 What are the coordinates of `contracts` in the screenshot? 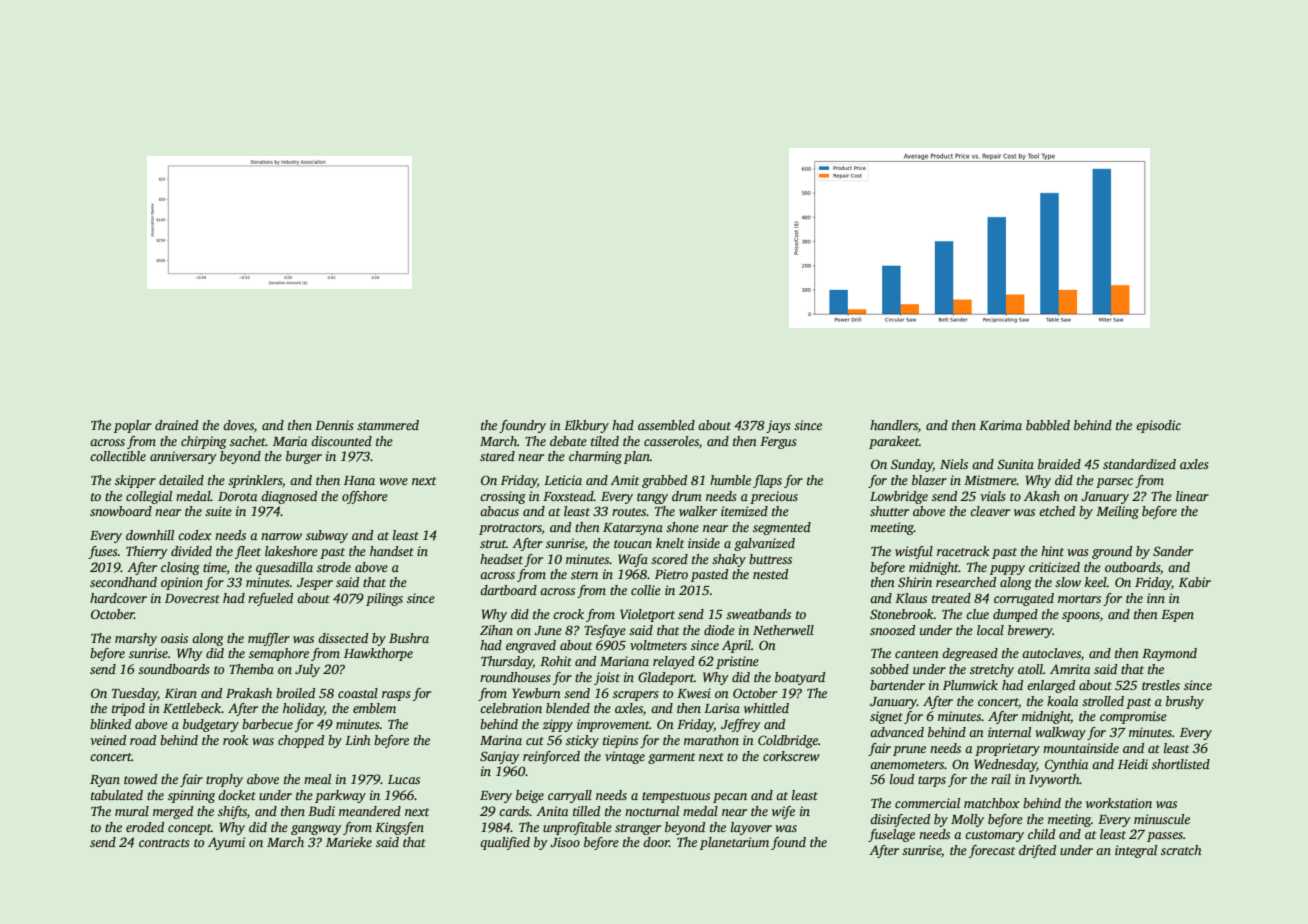 It's located at (164, 843).
